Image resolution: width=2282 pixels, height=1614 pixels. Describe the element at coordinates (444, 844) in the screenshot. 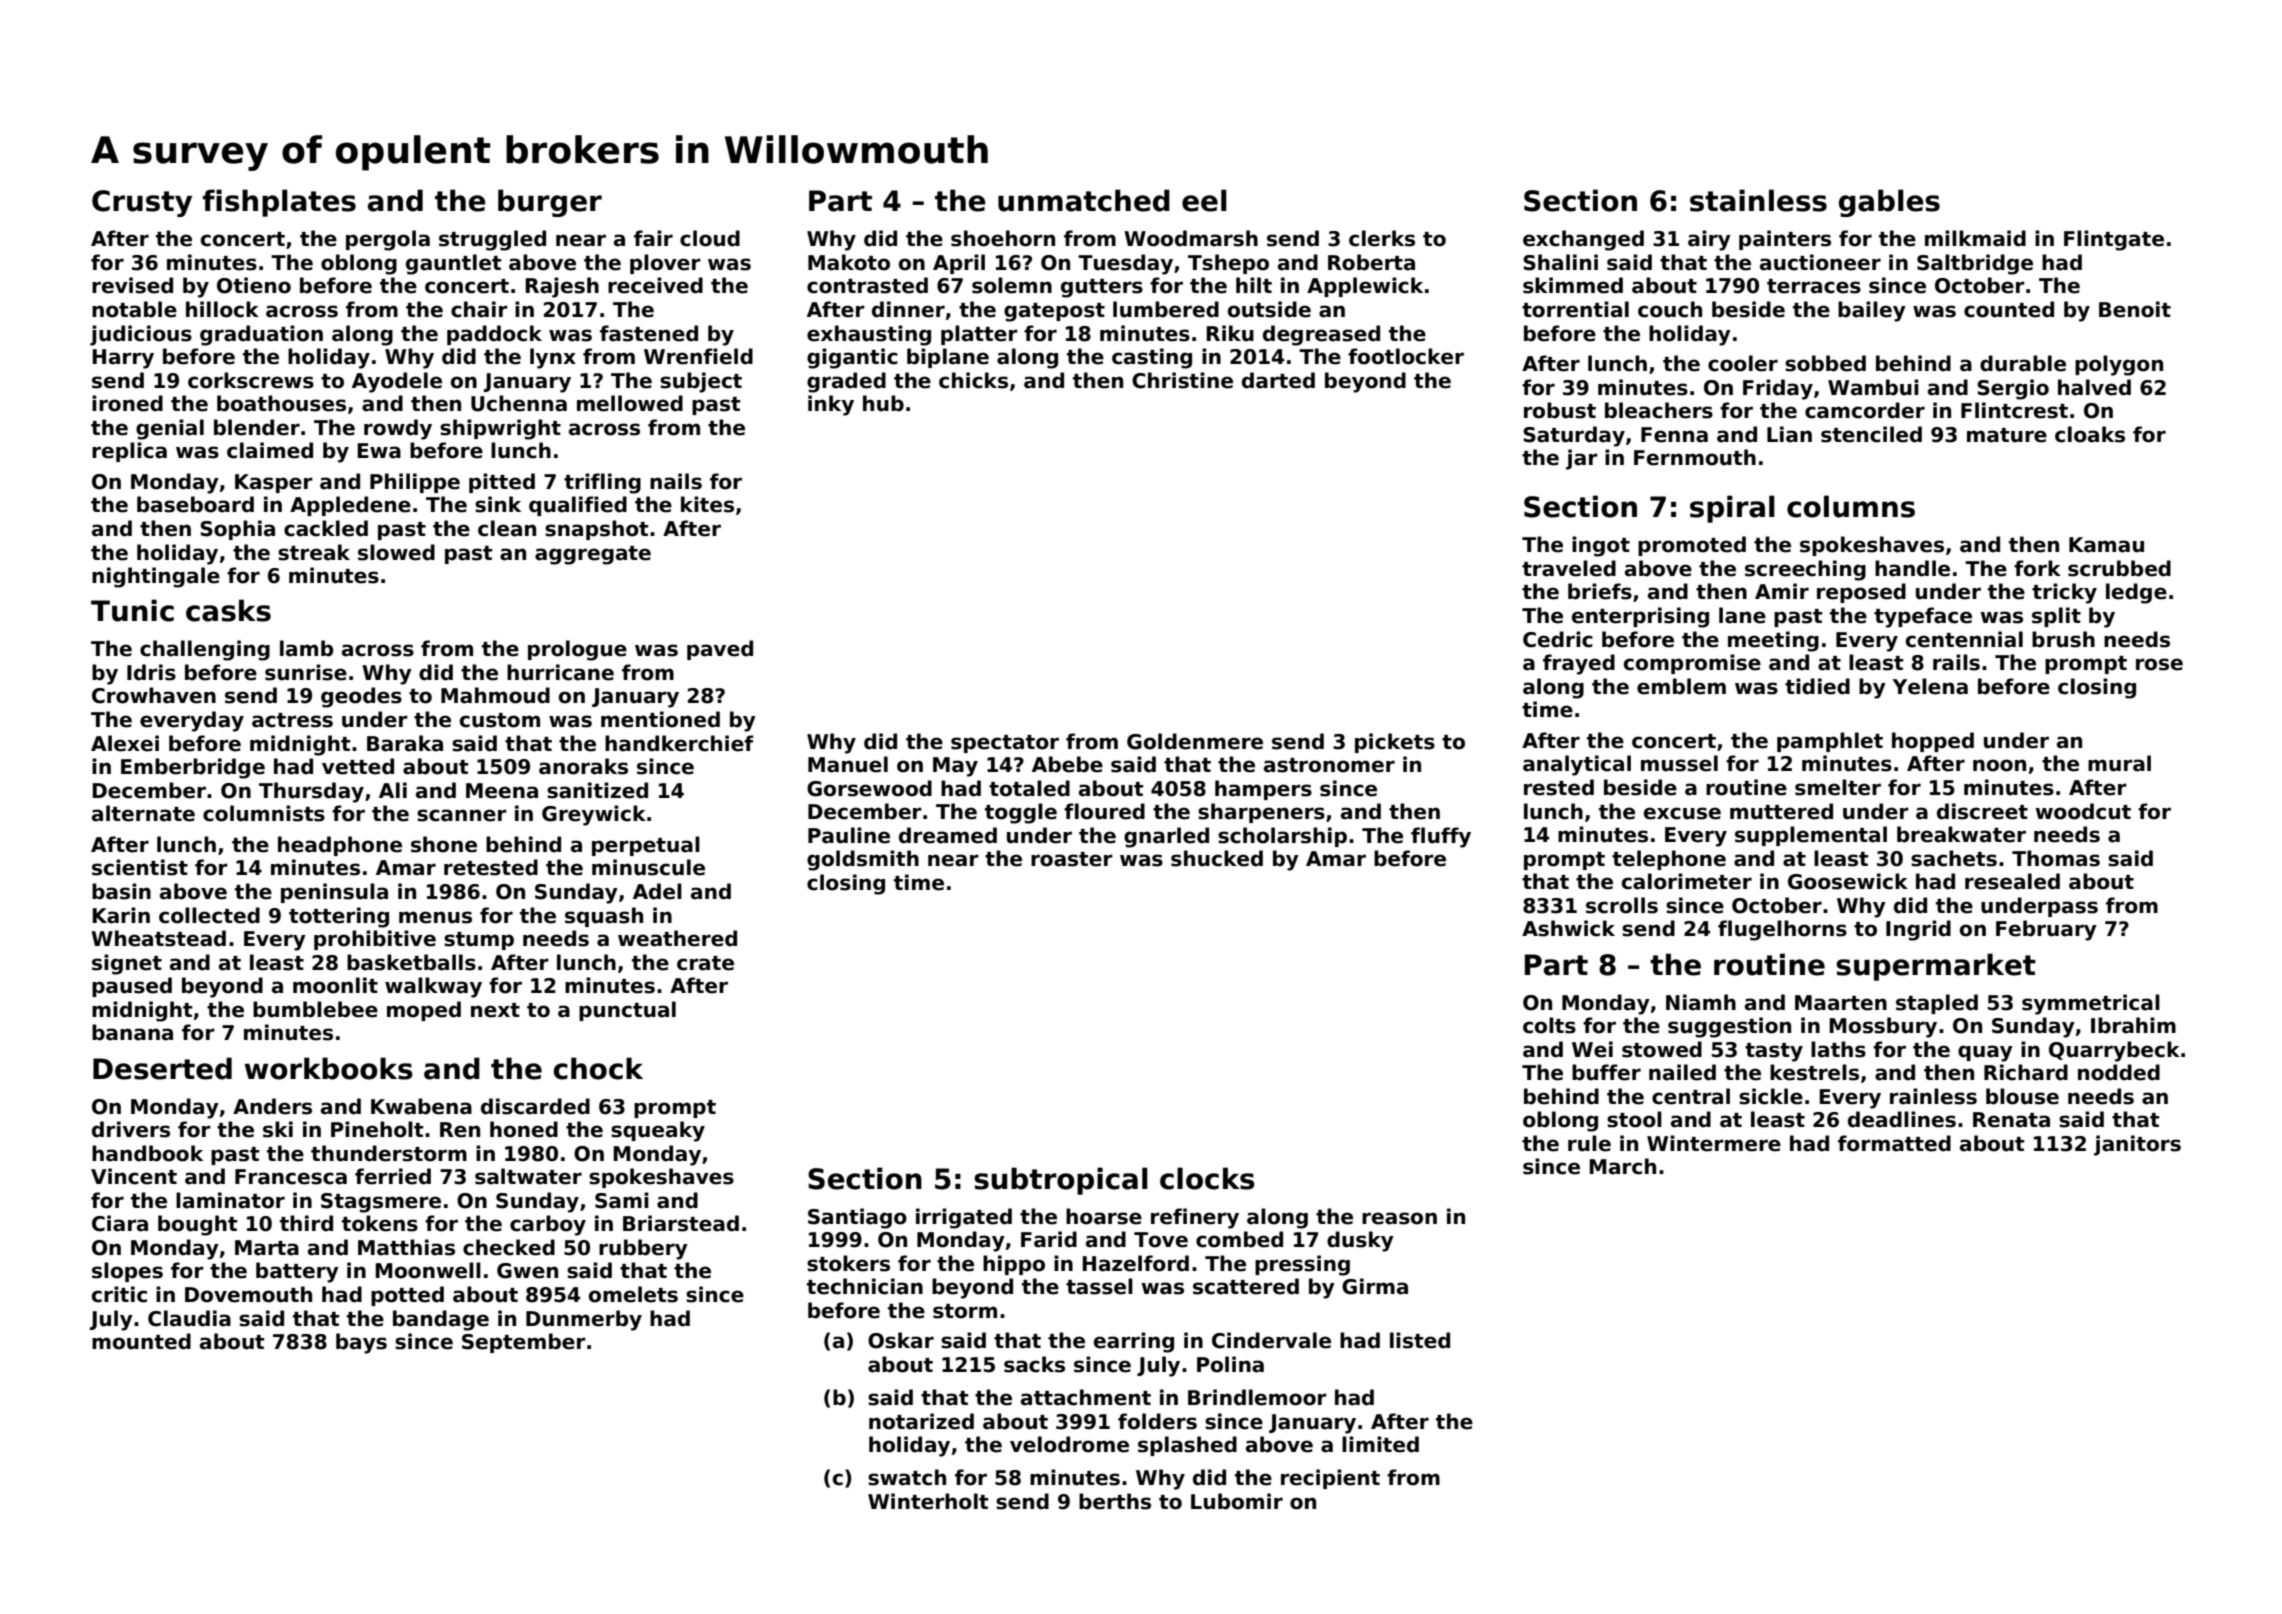

I see `shone` at that location.
